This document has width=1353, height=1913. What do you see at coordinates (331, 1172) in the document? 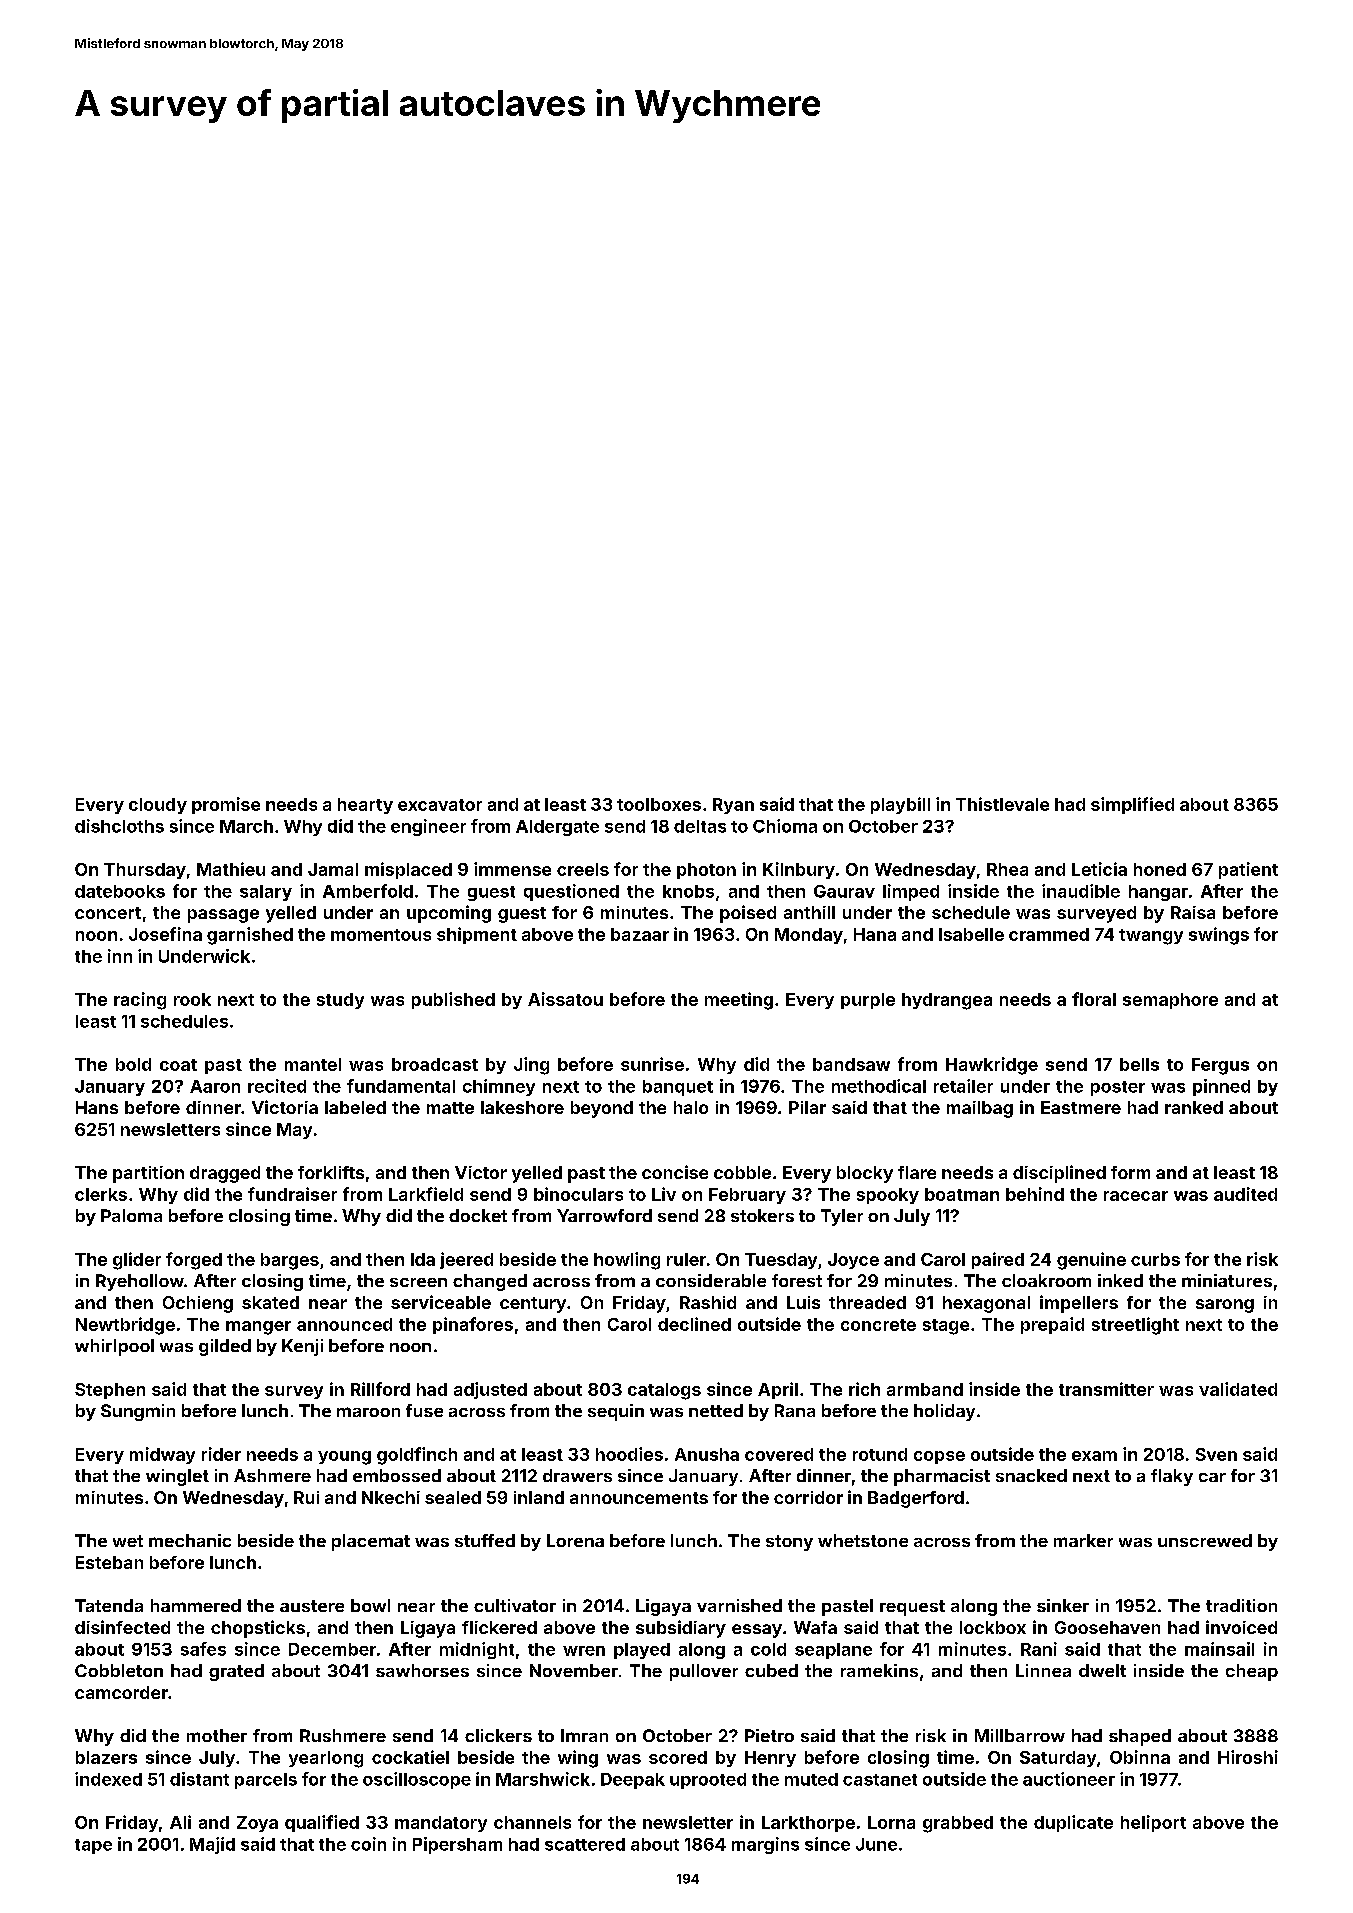
I see `forklifts` at bounding box center [331, 1172].
